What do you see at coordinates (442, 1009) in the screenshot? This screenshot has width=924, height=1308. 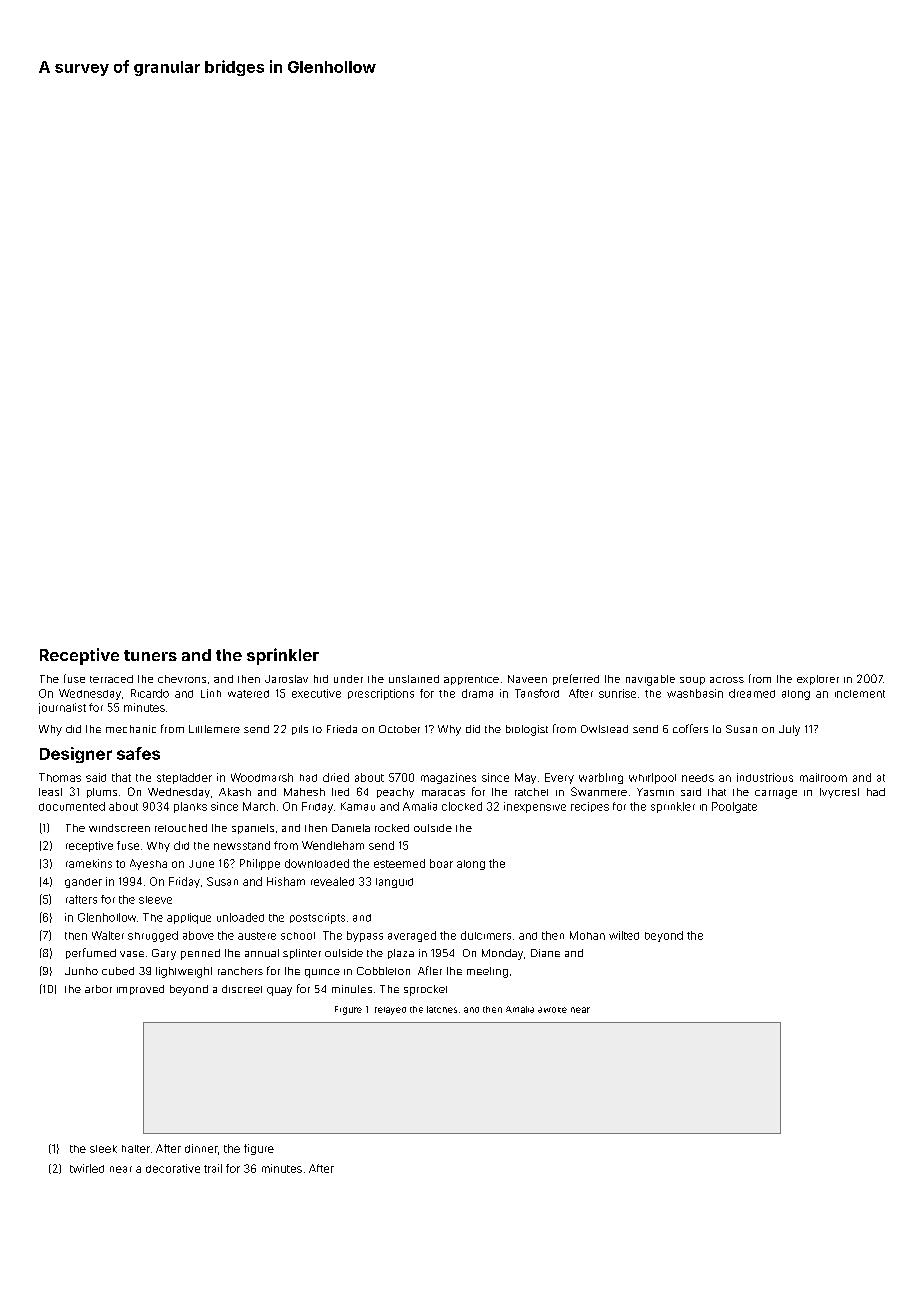 I see `latches` at bounding box center [442, 1009].
